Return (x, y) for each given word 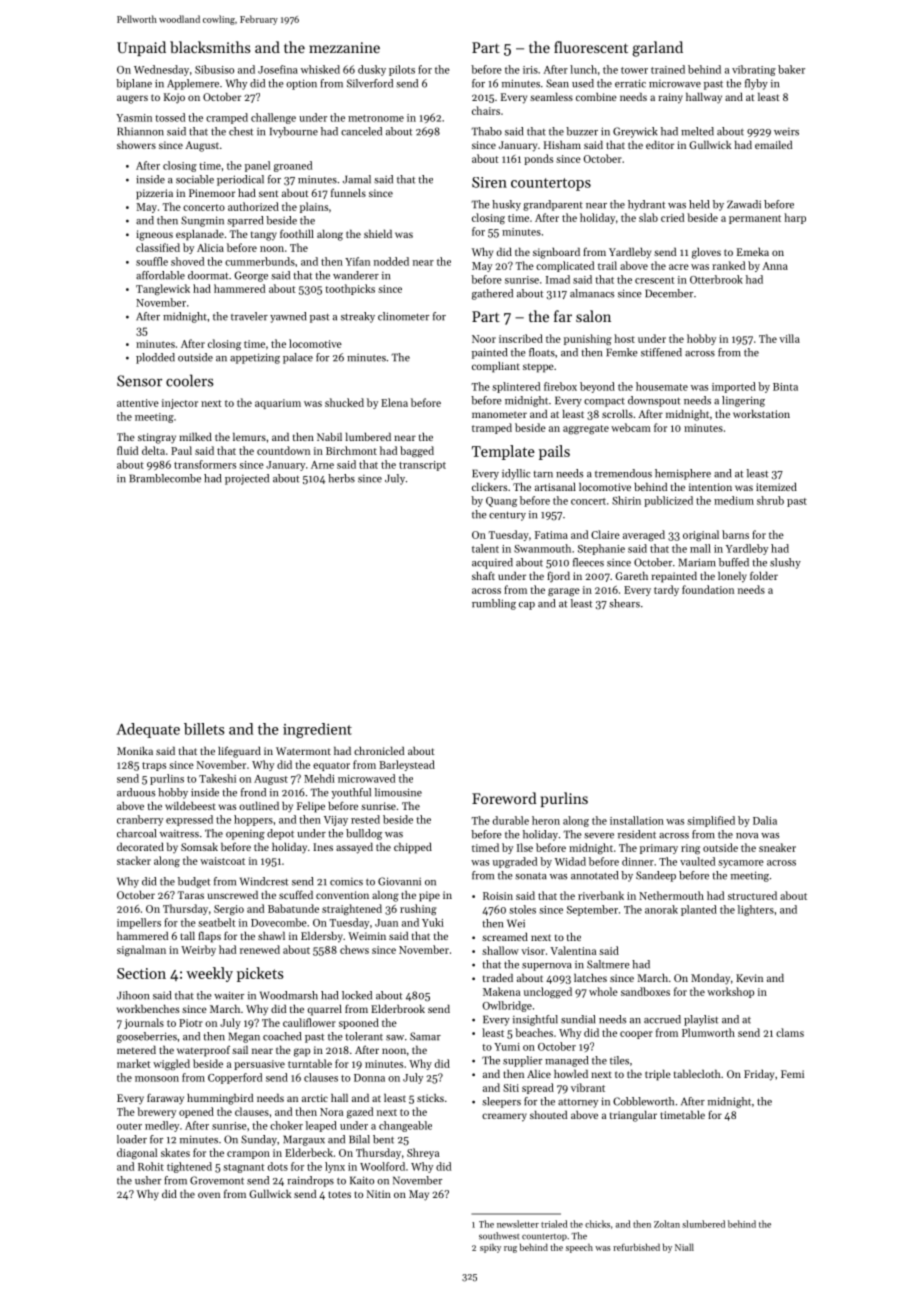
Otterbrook (716, 279)
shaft (483, 575)
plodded (155, 358)
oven (209, 1195)
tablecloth (697, 1074)
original (701, 536)
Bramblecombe (165, 478)
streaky (358, 317)
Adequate (148, 730)
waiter (229, 995)
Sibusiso (214, 69)
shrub (770, 500)
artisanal (555, 487)
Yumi (507, 1047)
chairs (486, 110)
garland (657, 49)
